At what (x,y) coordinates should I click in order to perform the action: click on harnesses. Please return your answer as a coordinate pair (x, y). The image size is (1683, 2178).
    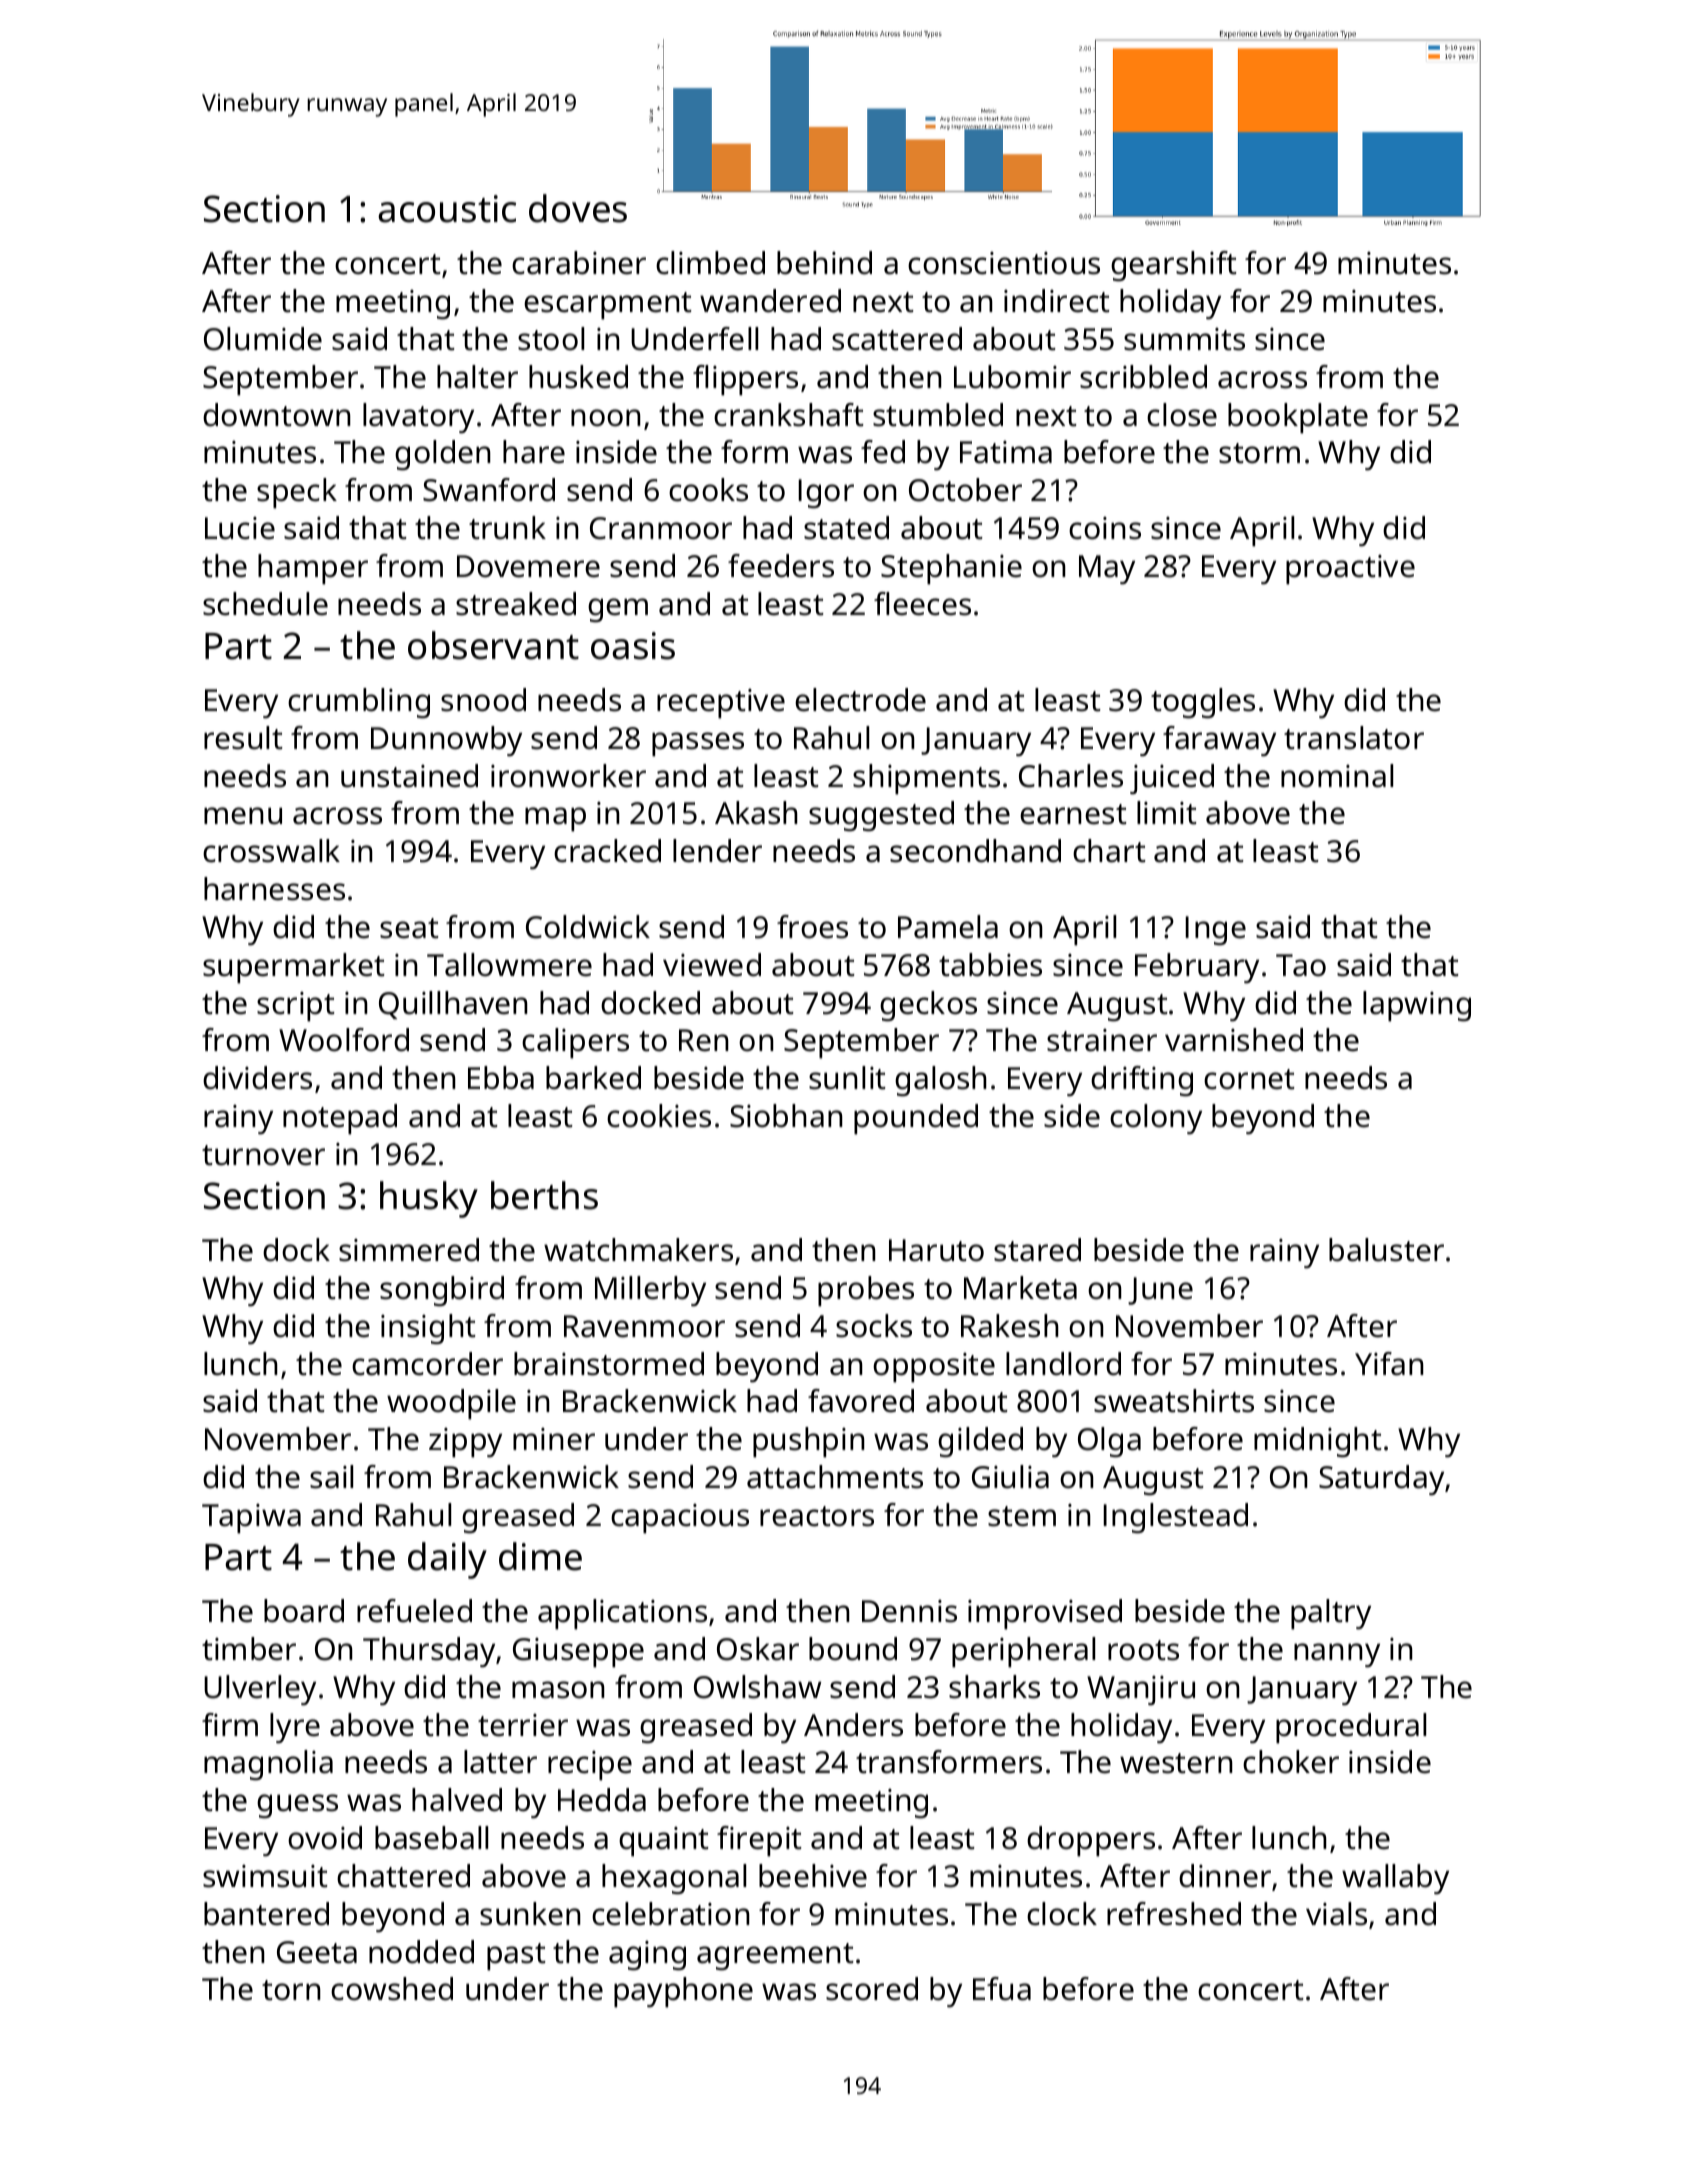
    Looking at the image, I should click on (274, 889).
